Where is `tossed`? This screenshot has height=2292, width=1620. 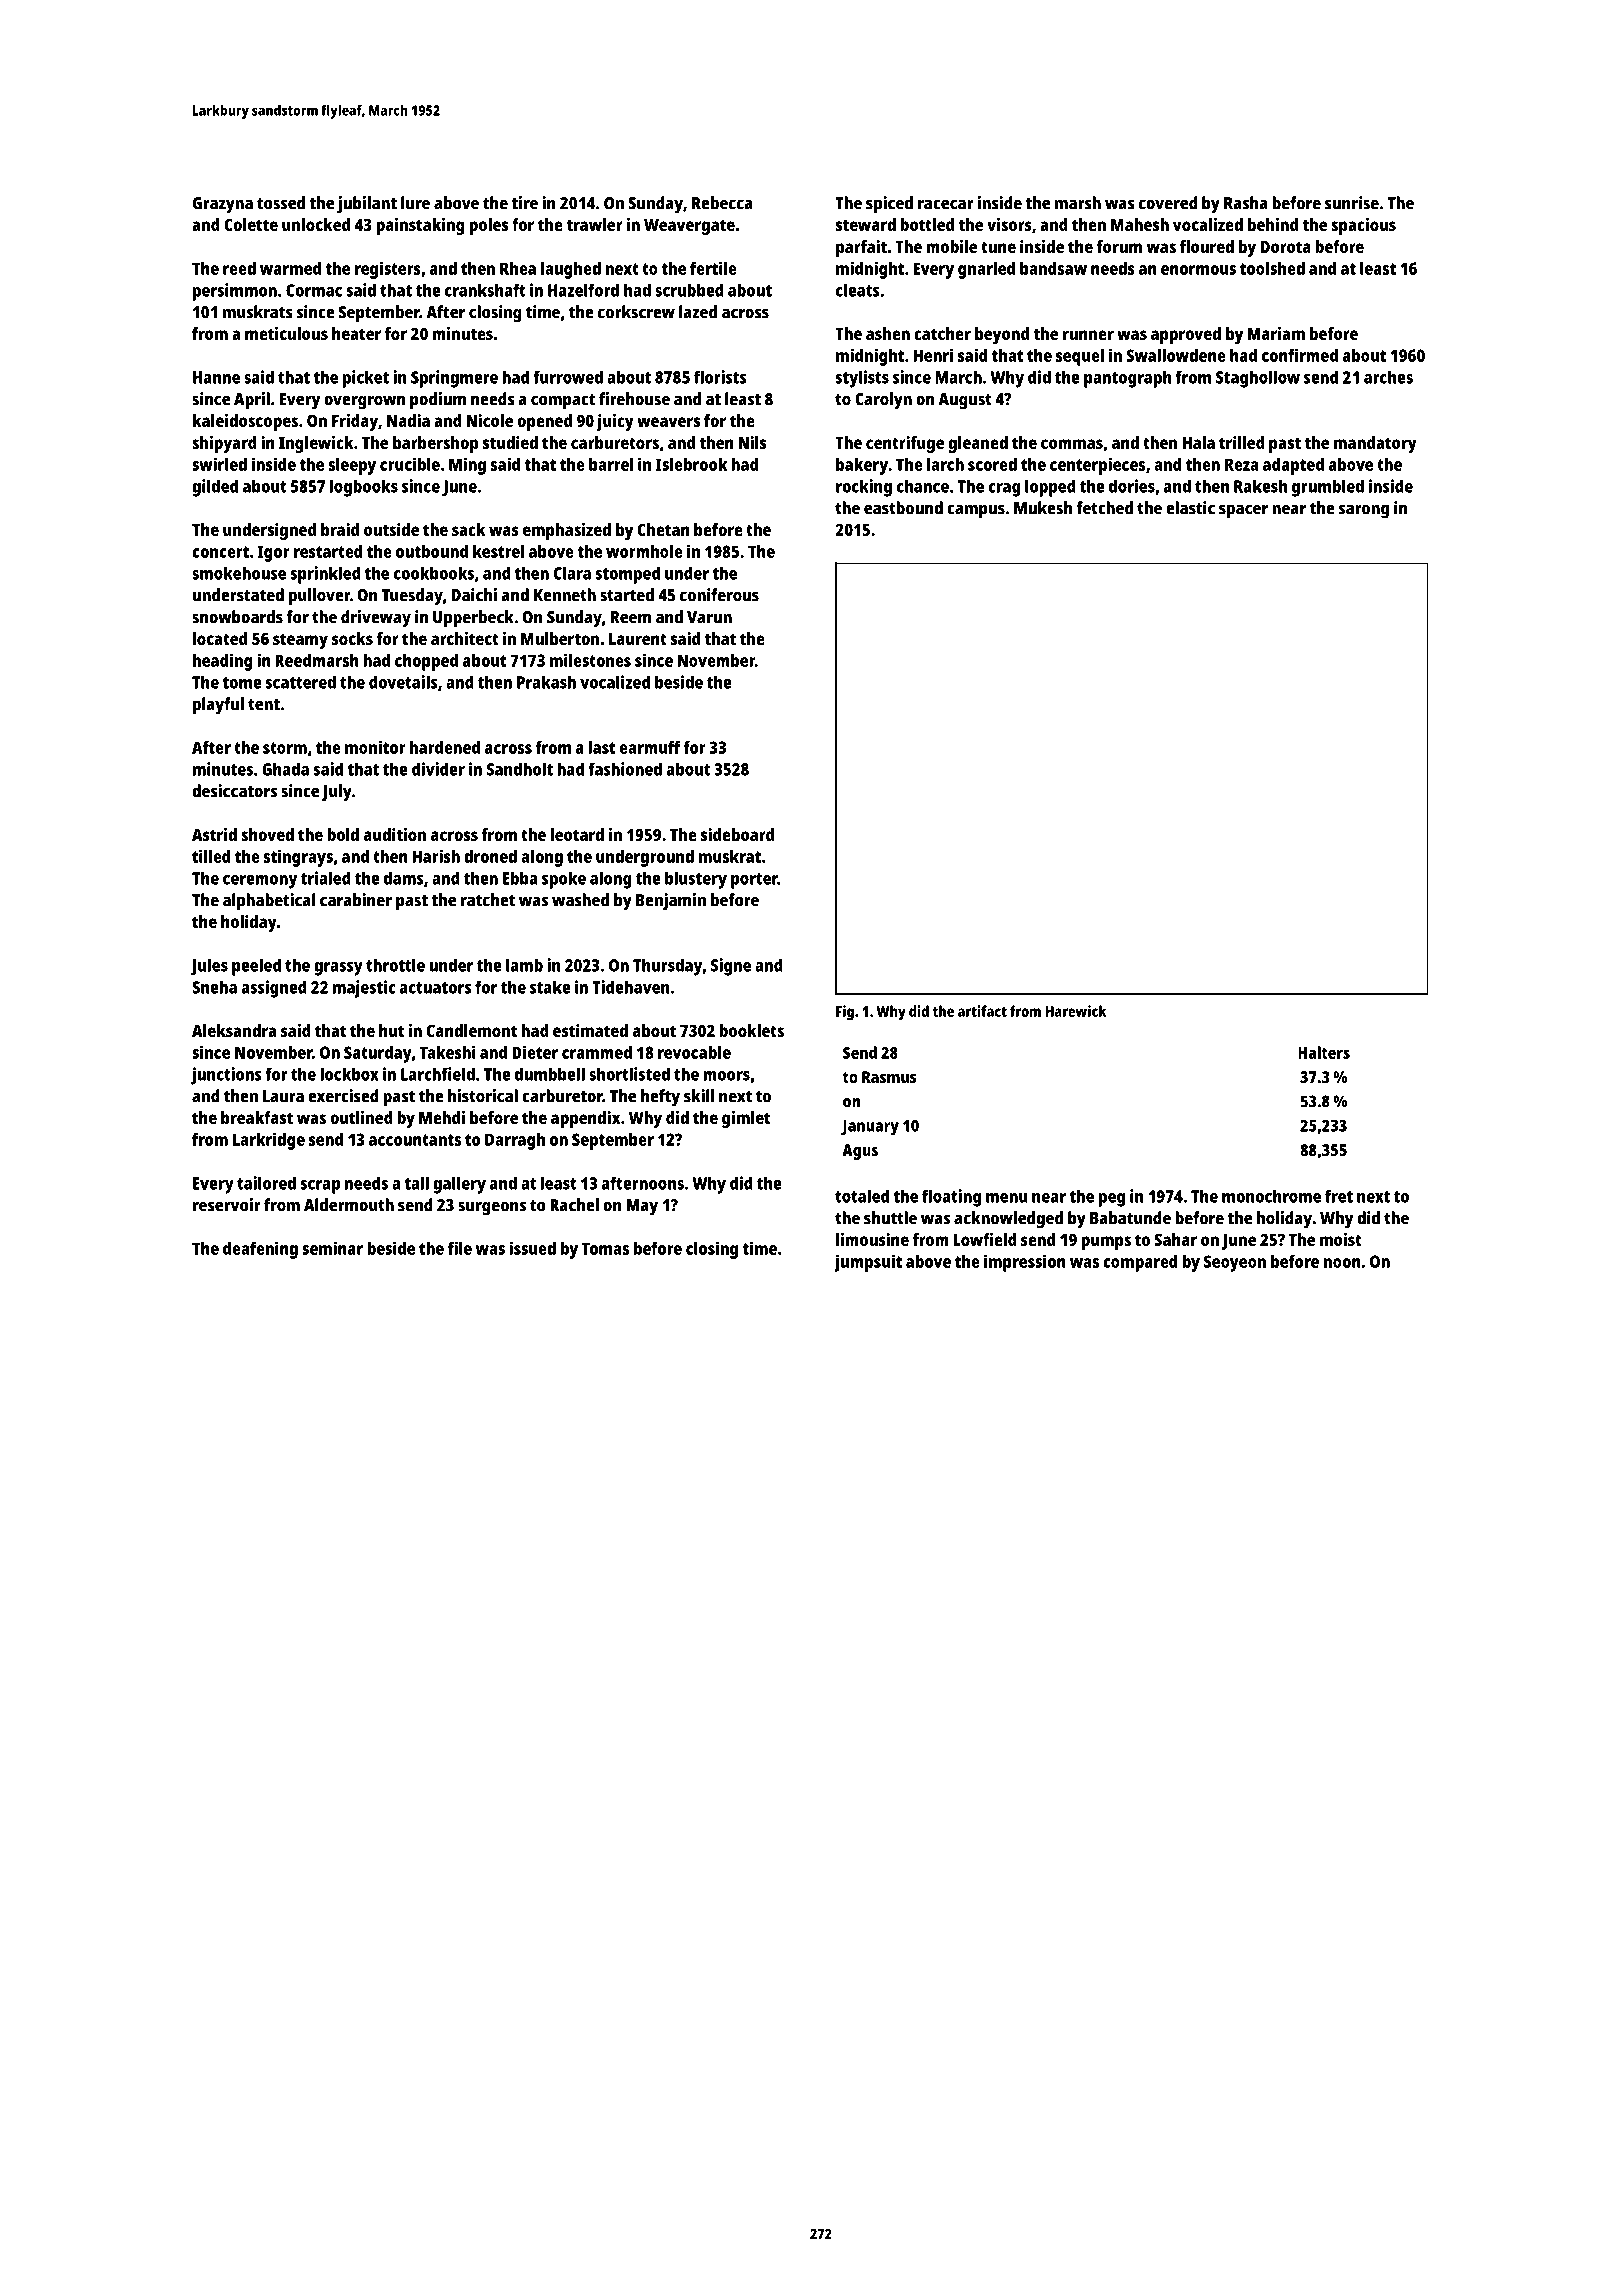
tossed is located at coordinates (281, 203).
